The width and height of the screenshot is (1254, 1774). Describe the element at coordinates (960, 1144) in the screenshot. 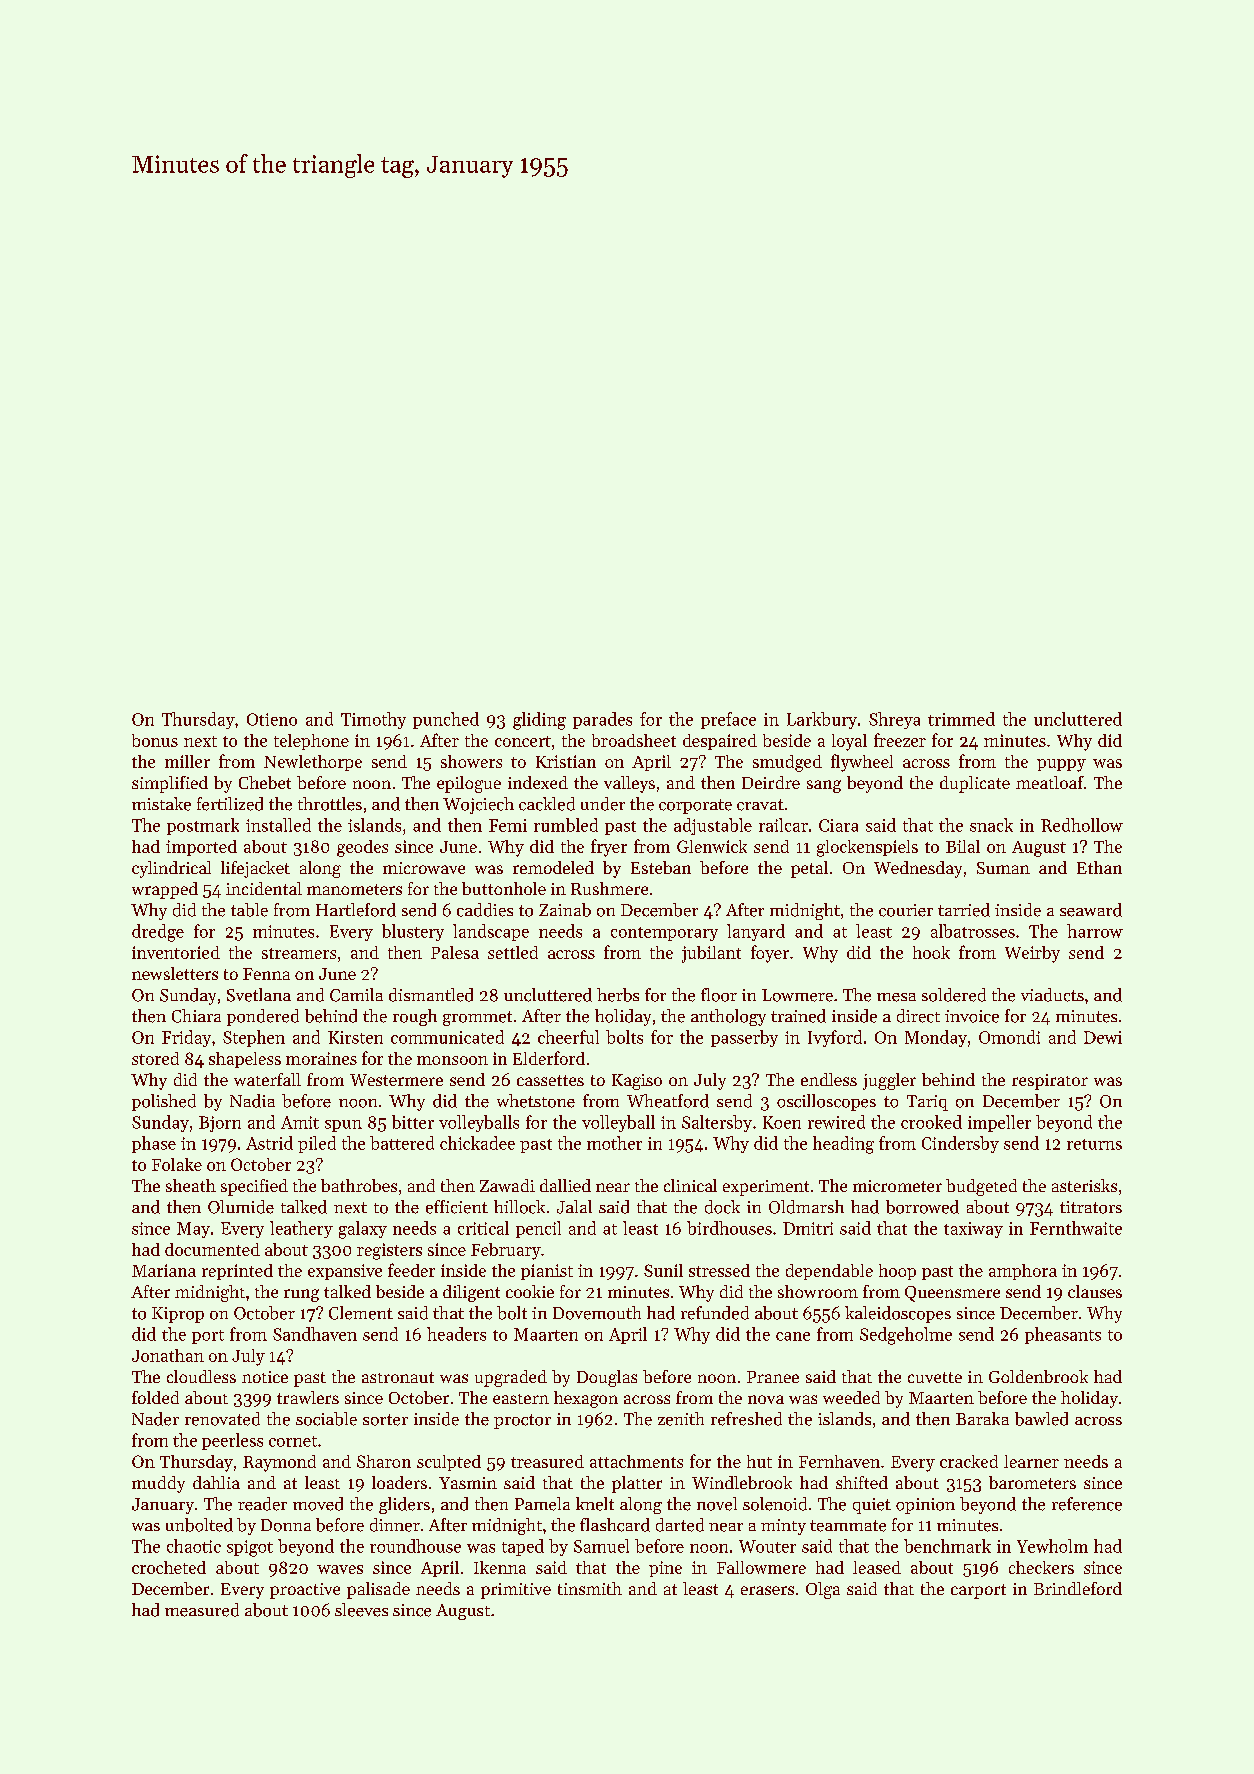

I see `Cindersby` at that location.
